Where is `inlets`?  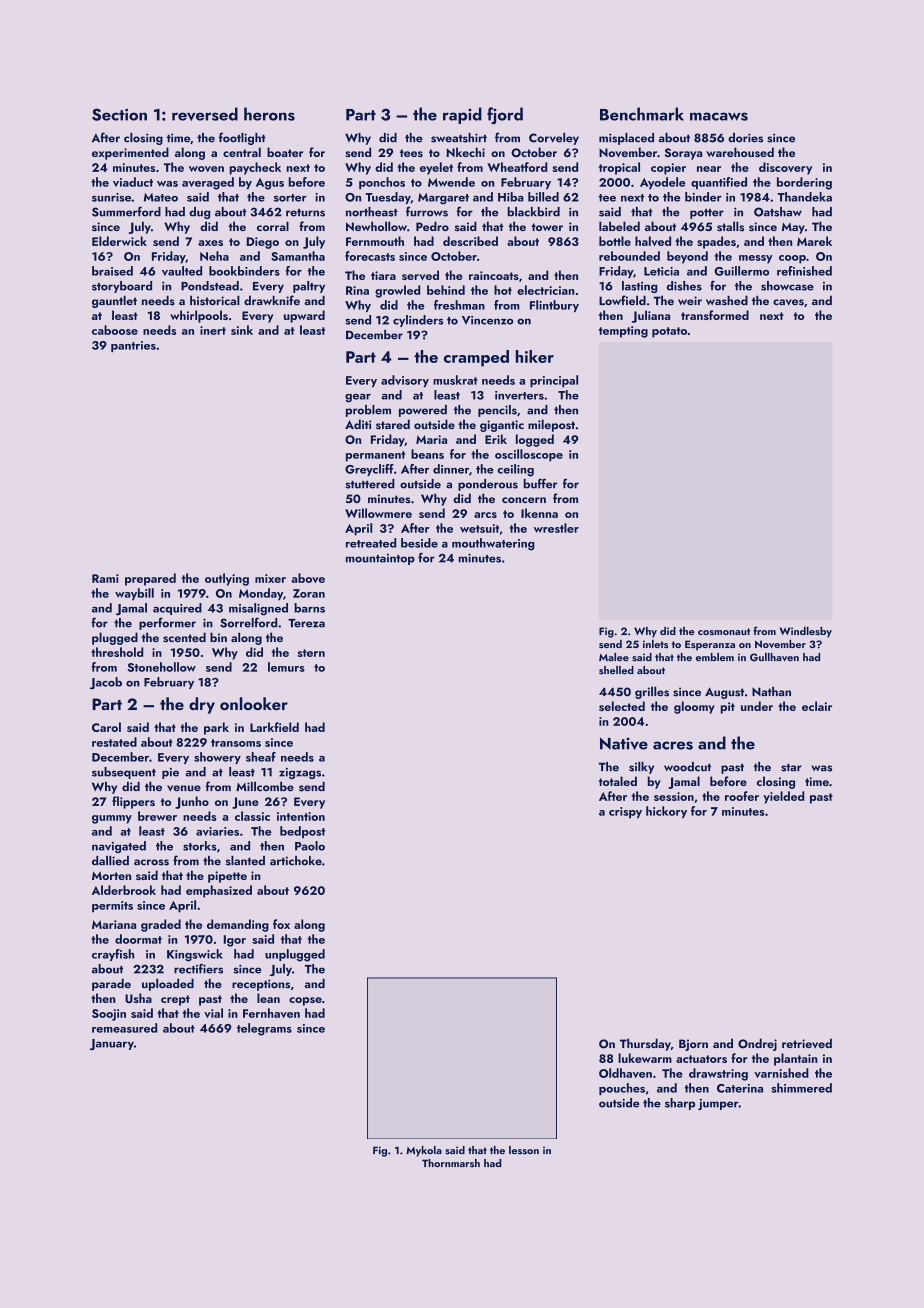
inlets is located at coordinates (655, 644).
